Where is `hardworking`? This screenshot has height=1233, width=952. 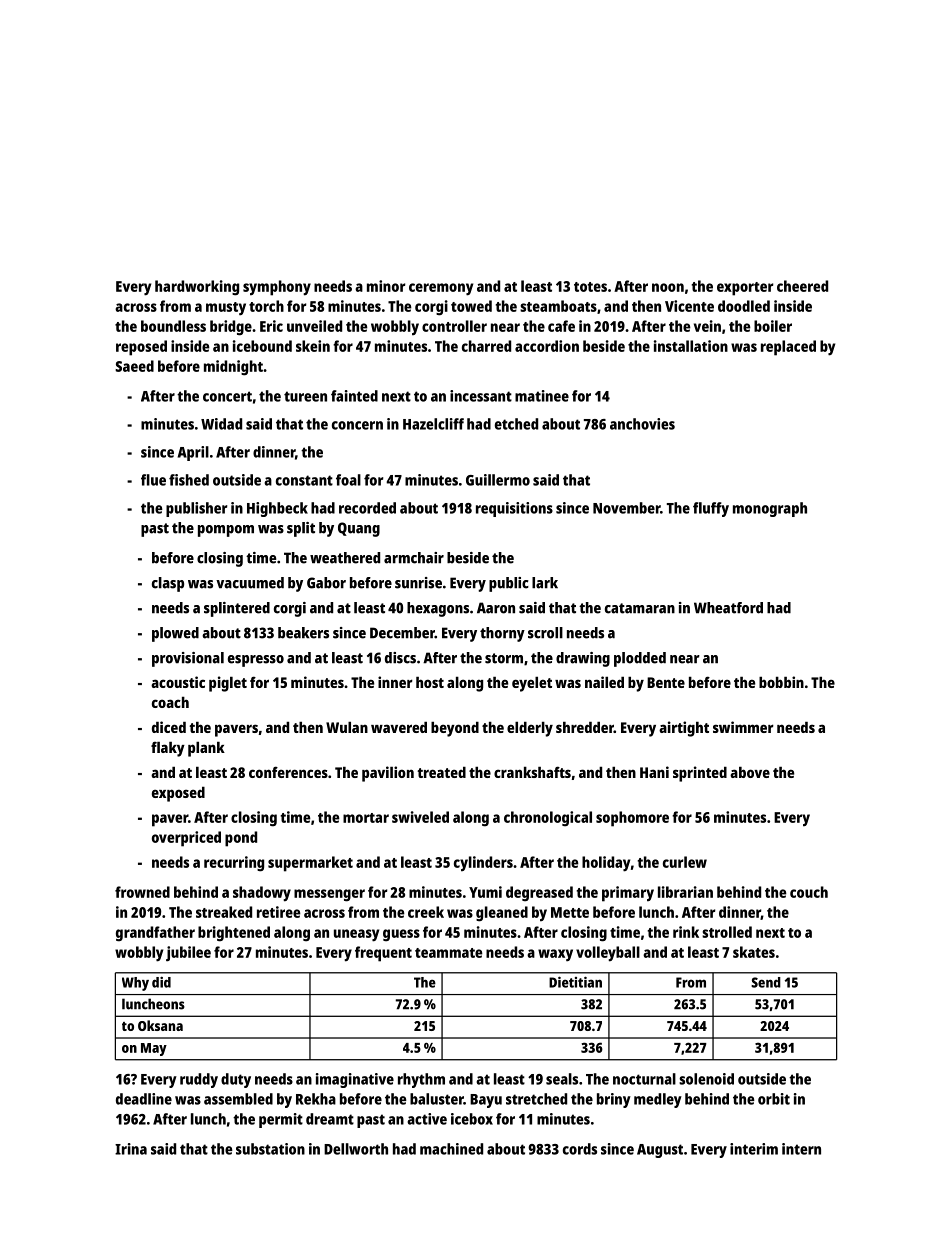
hardworking is located at coordinates (197, 288).
